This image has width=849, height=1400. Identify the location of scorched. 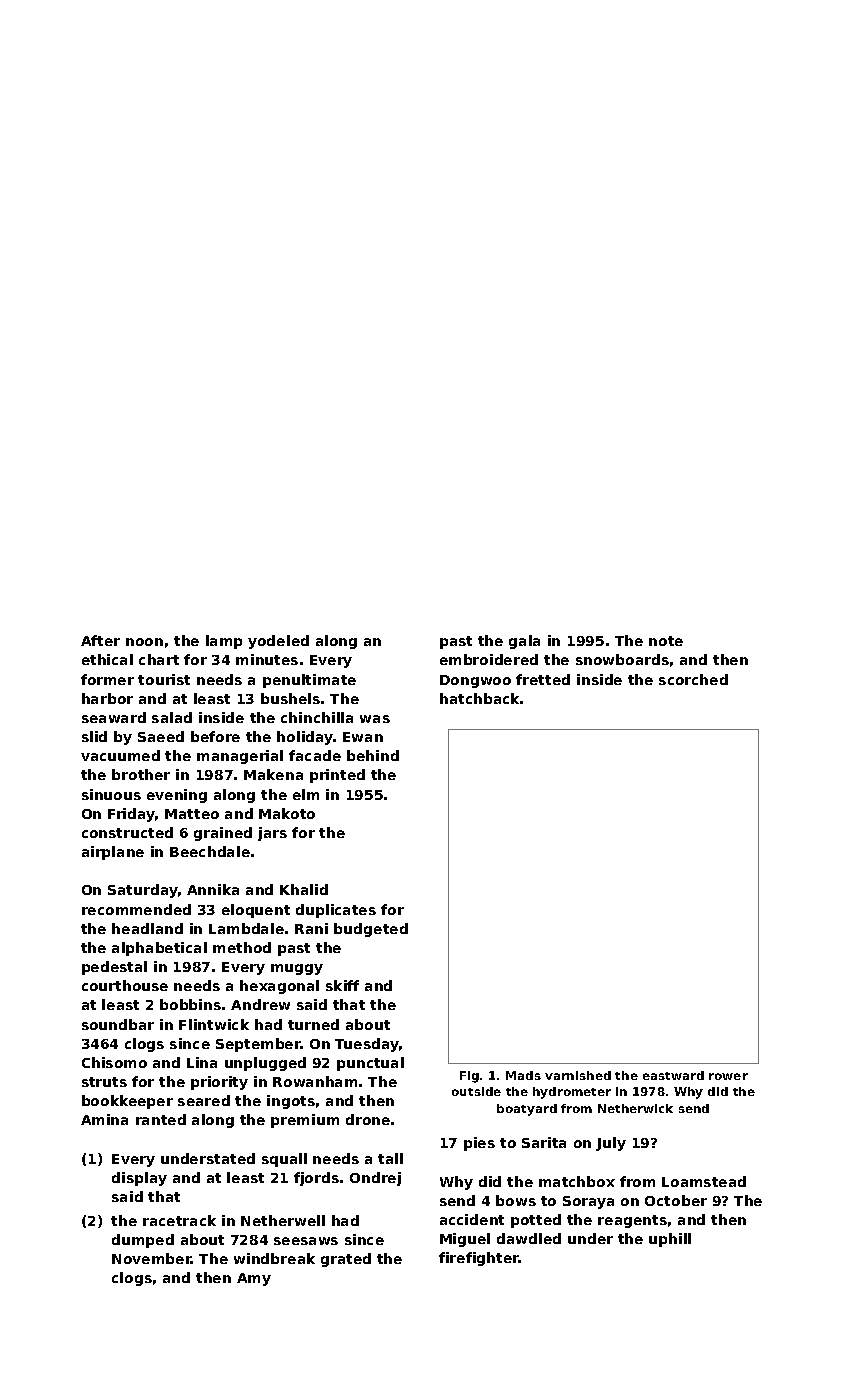
(693, 679).
